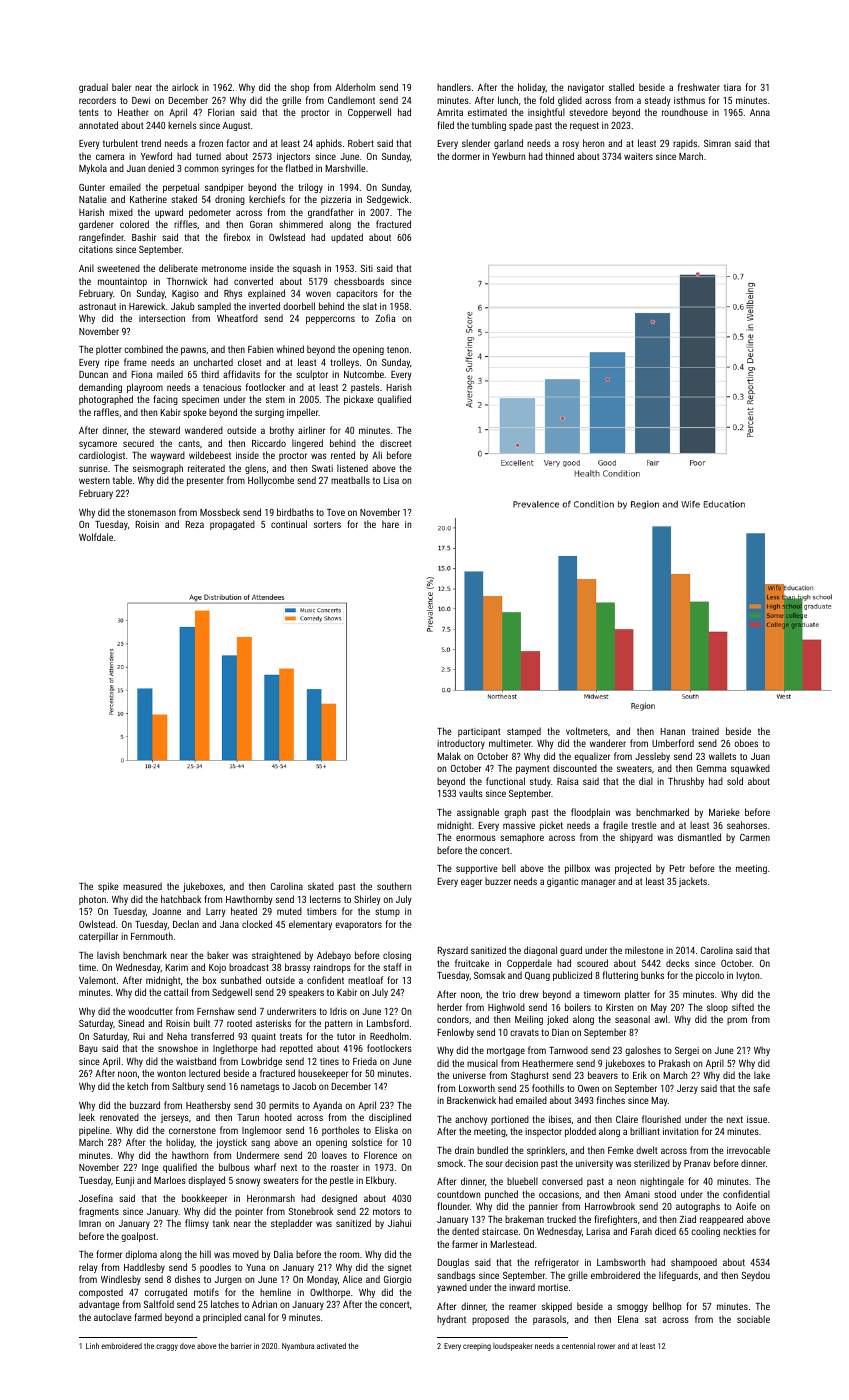  What do you see at coordinates (99, 1305) in the screenshot?
I see `advantage` at bounding box center [99, 1305].
